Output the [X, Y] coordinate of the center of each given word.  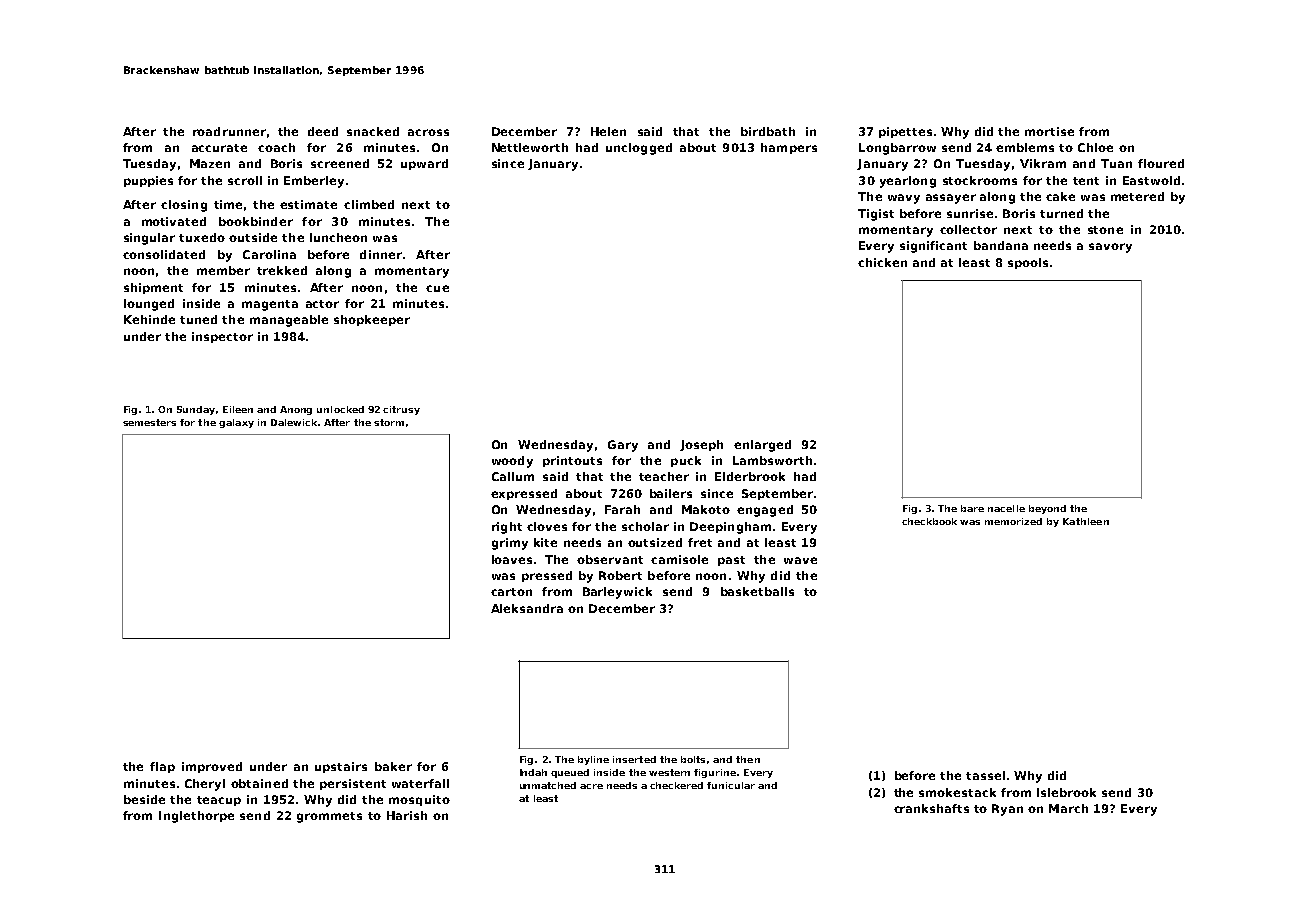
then [748, 759]
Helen [608, 131]
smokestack [957, 792]
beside [144, 799]
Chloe [1095, 147]
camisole [679, 559]
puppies [148, 181]
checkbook [929, 521]
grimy [510, 544]
